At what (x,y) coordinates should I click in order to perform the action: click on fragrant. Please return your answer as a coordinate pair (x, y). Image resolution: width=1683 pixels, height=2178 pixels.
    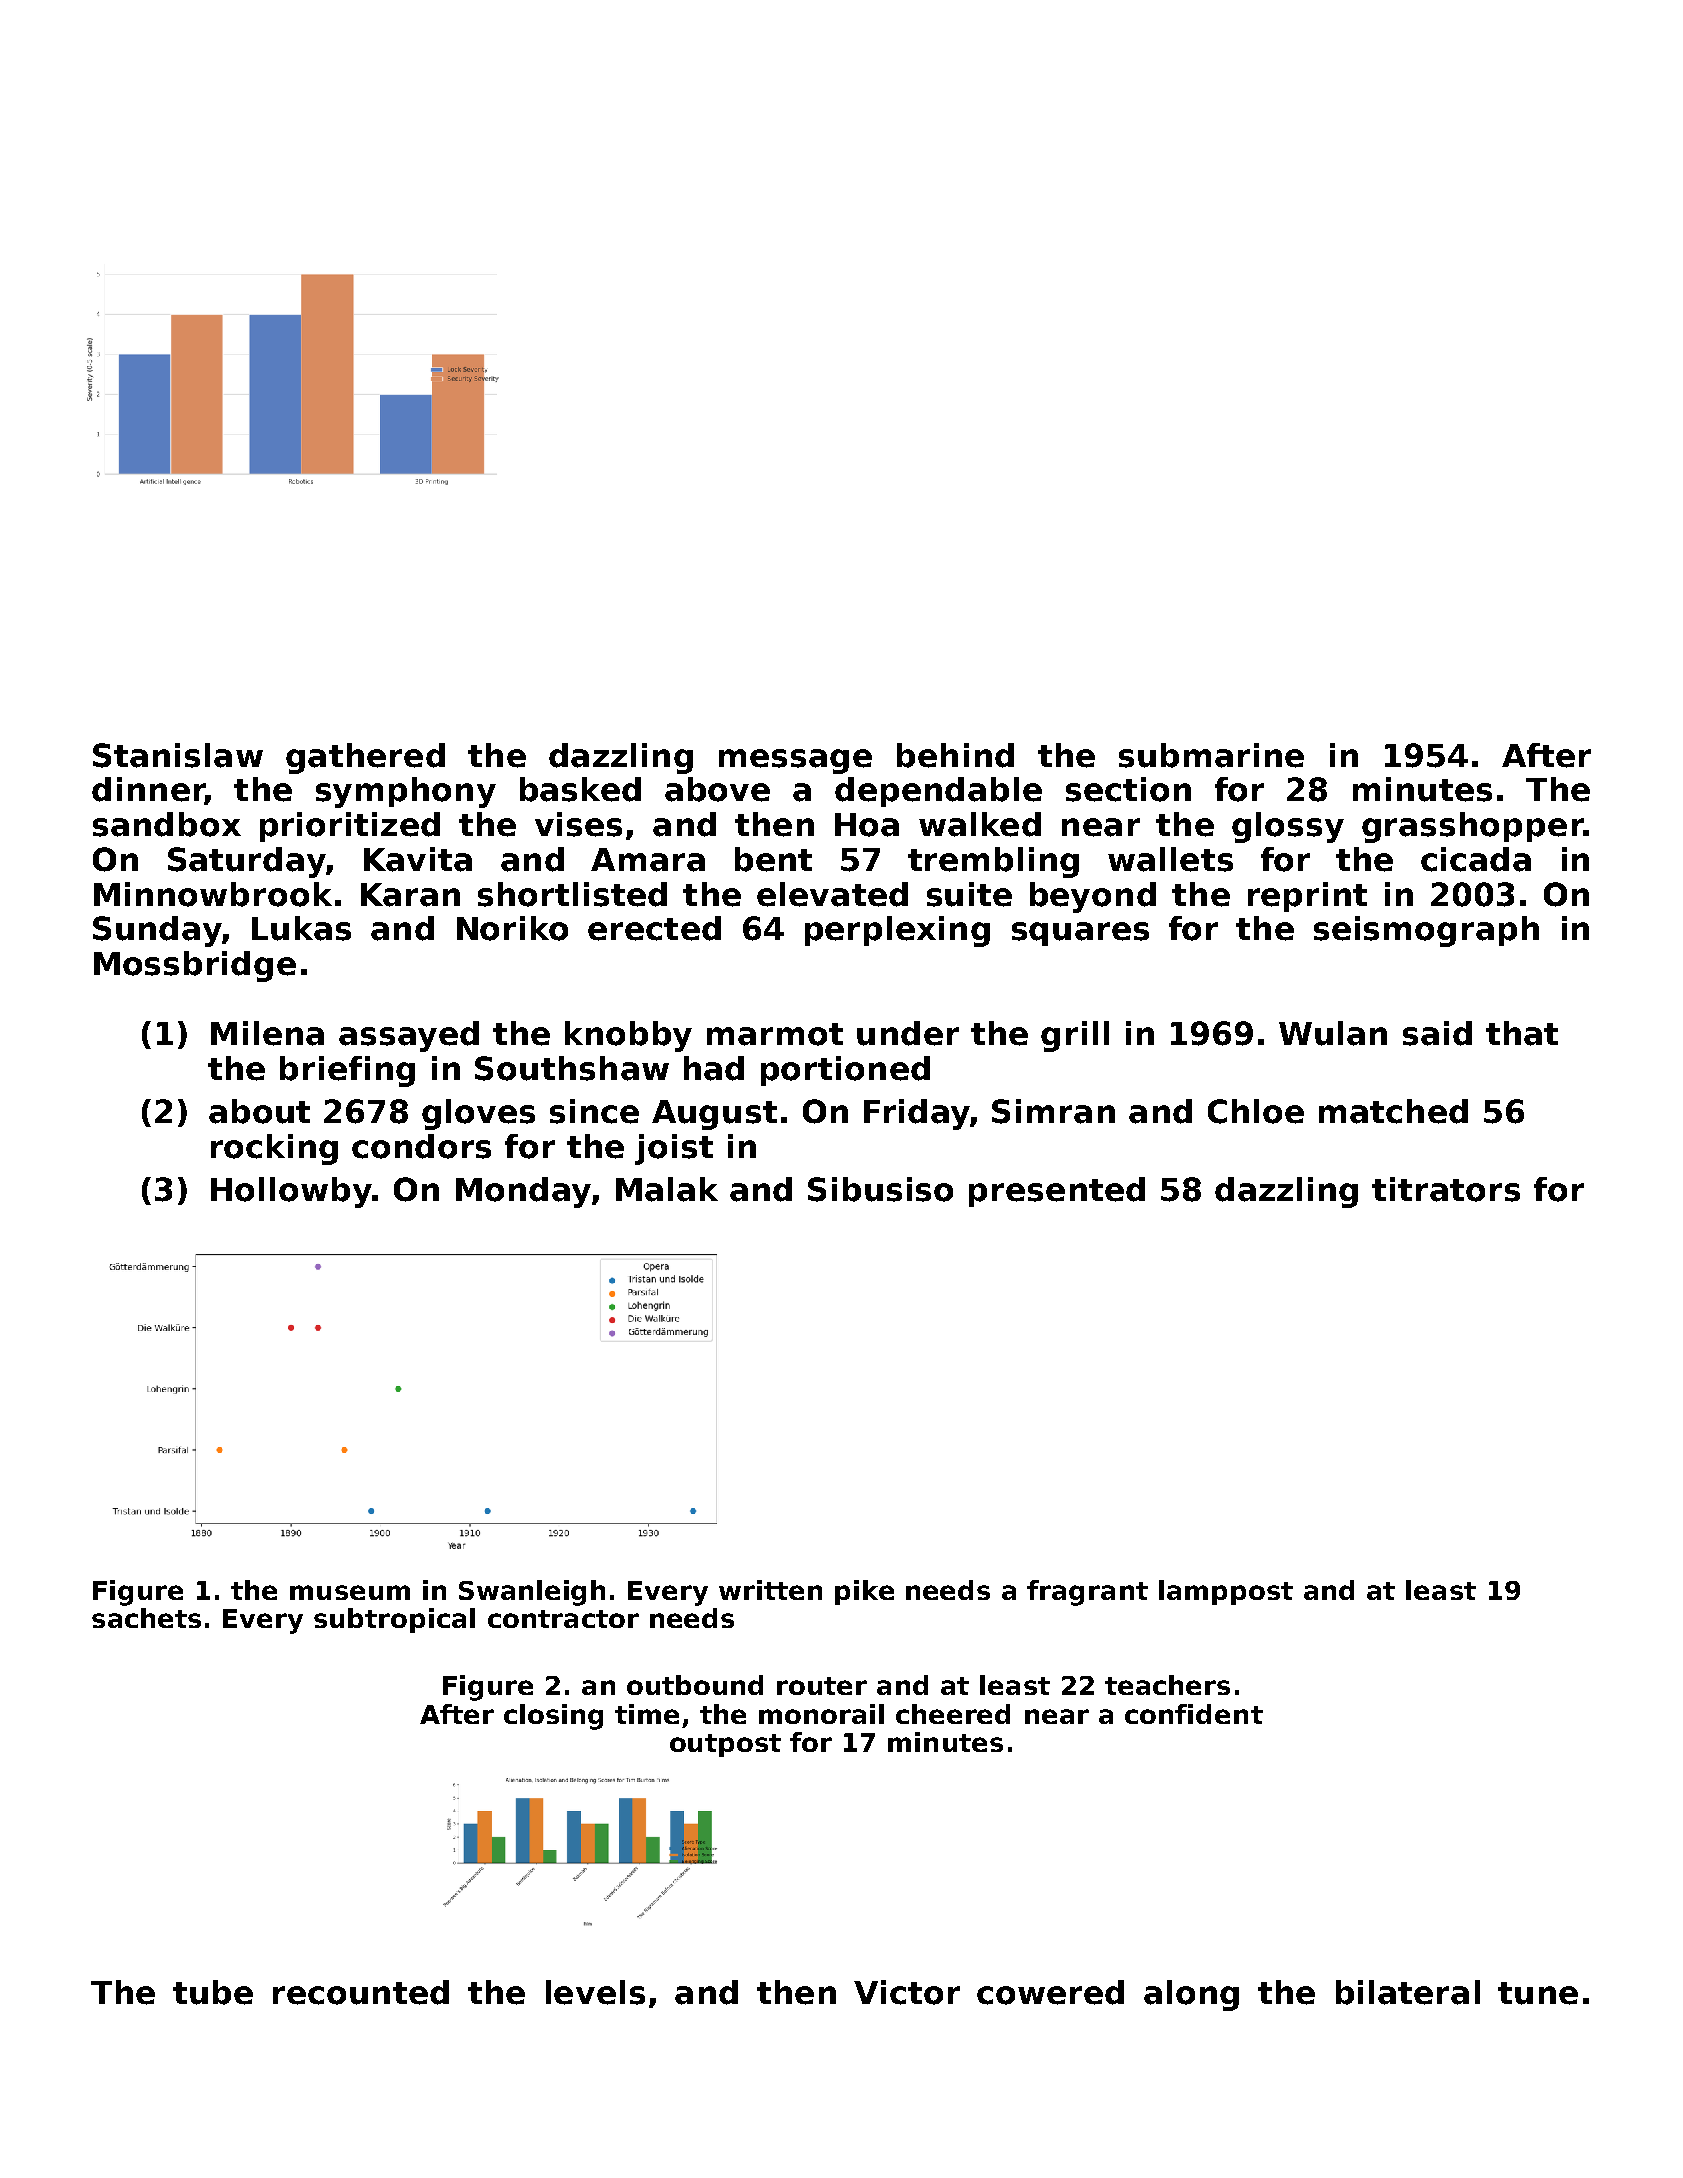
    Looking at the image, I should click on (1087, 1593).
